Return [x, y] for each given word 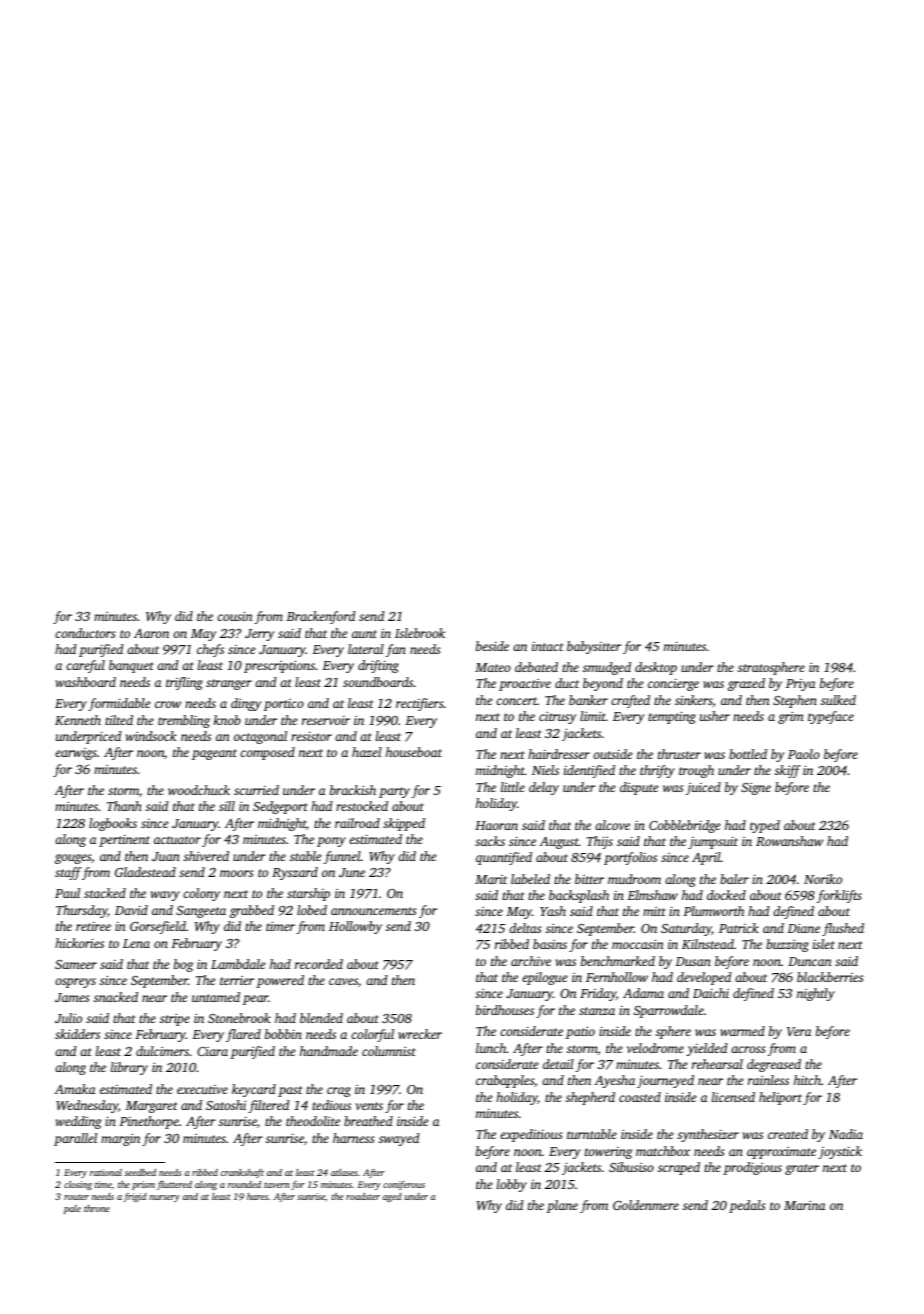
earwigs [76, 754]
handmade [329, 1051]
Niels [545, 770]
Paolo [804, 754]
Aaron [151, 633]
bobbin [283, 1034]
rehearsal [717, 1064]
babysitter [594, 647]
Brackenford [320, 617]
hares [257, 1196]
